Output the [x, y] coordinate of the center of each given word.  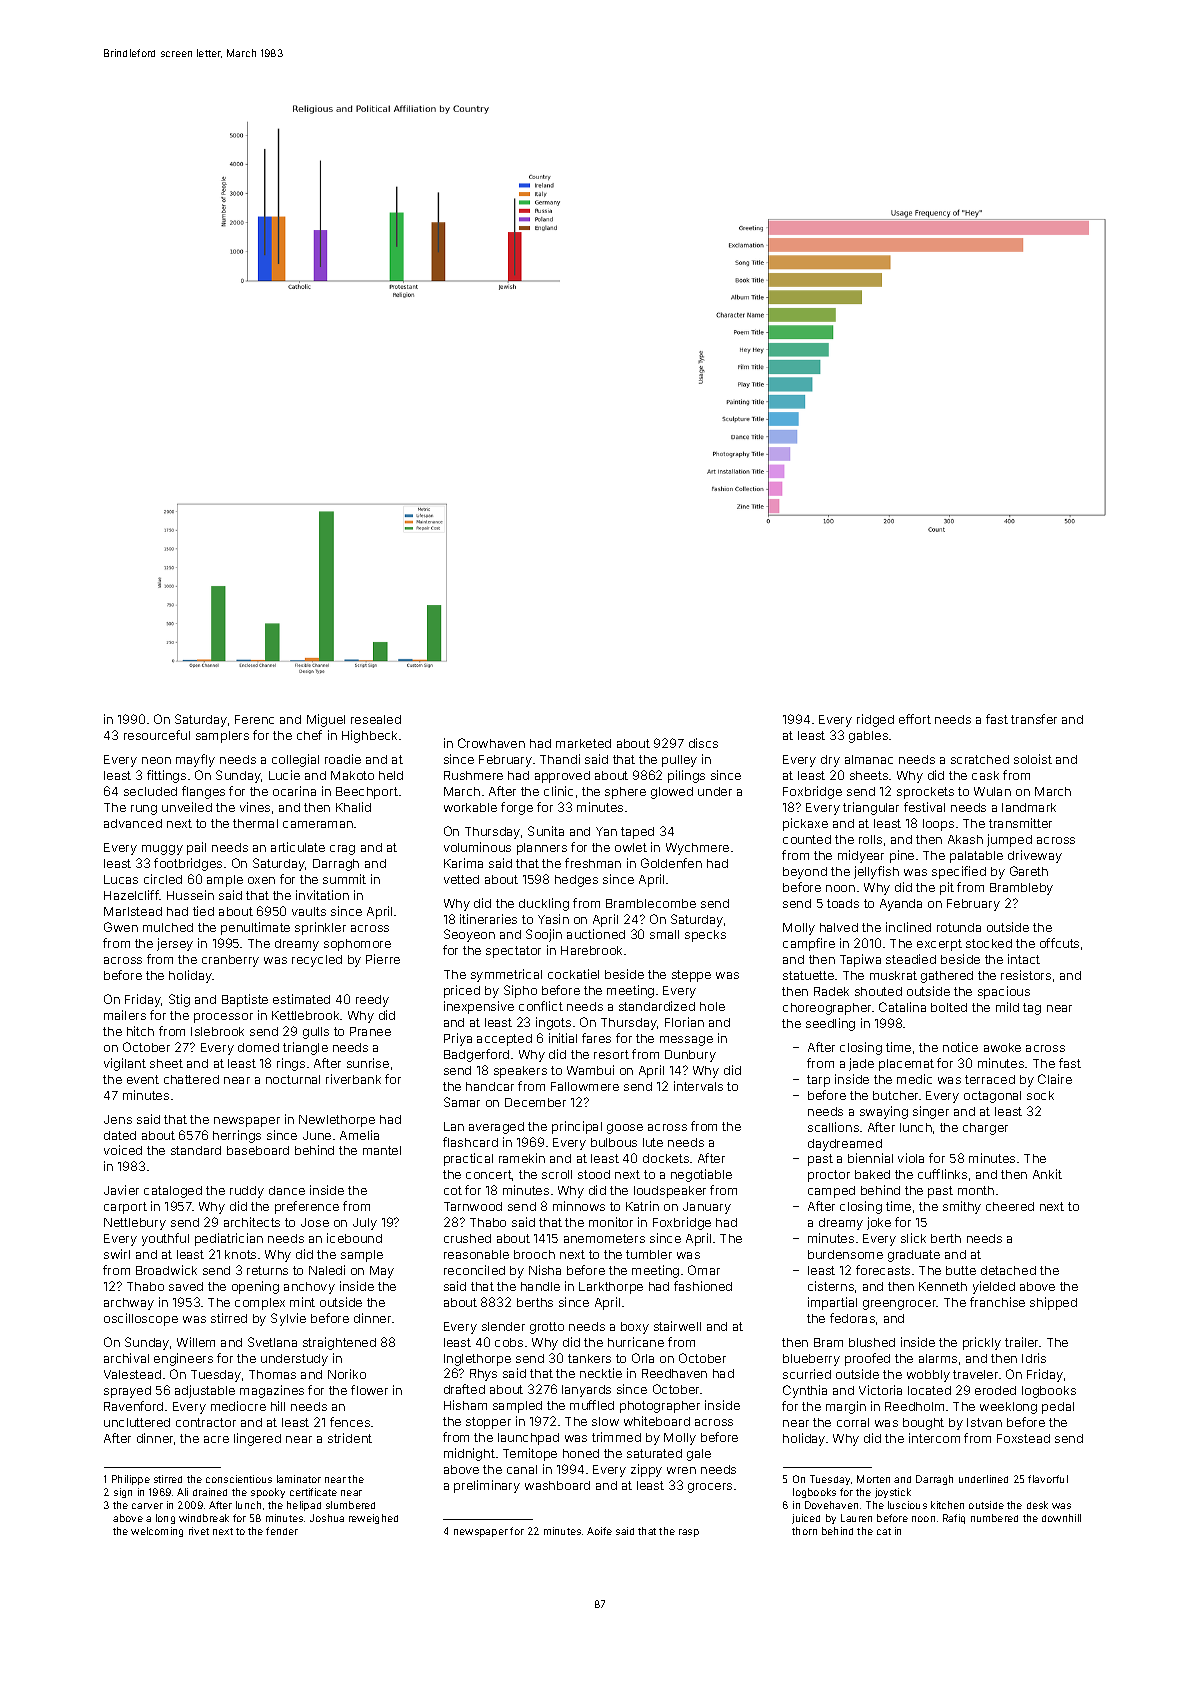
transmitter [1020, 823]
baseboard [258, 1150]
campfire [809, 944]
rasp [689, 1533]
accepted [504, 1040]
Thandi [560, 759]
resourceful [157, 735]
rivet [199, 1531]
